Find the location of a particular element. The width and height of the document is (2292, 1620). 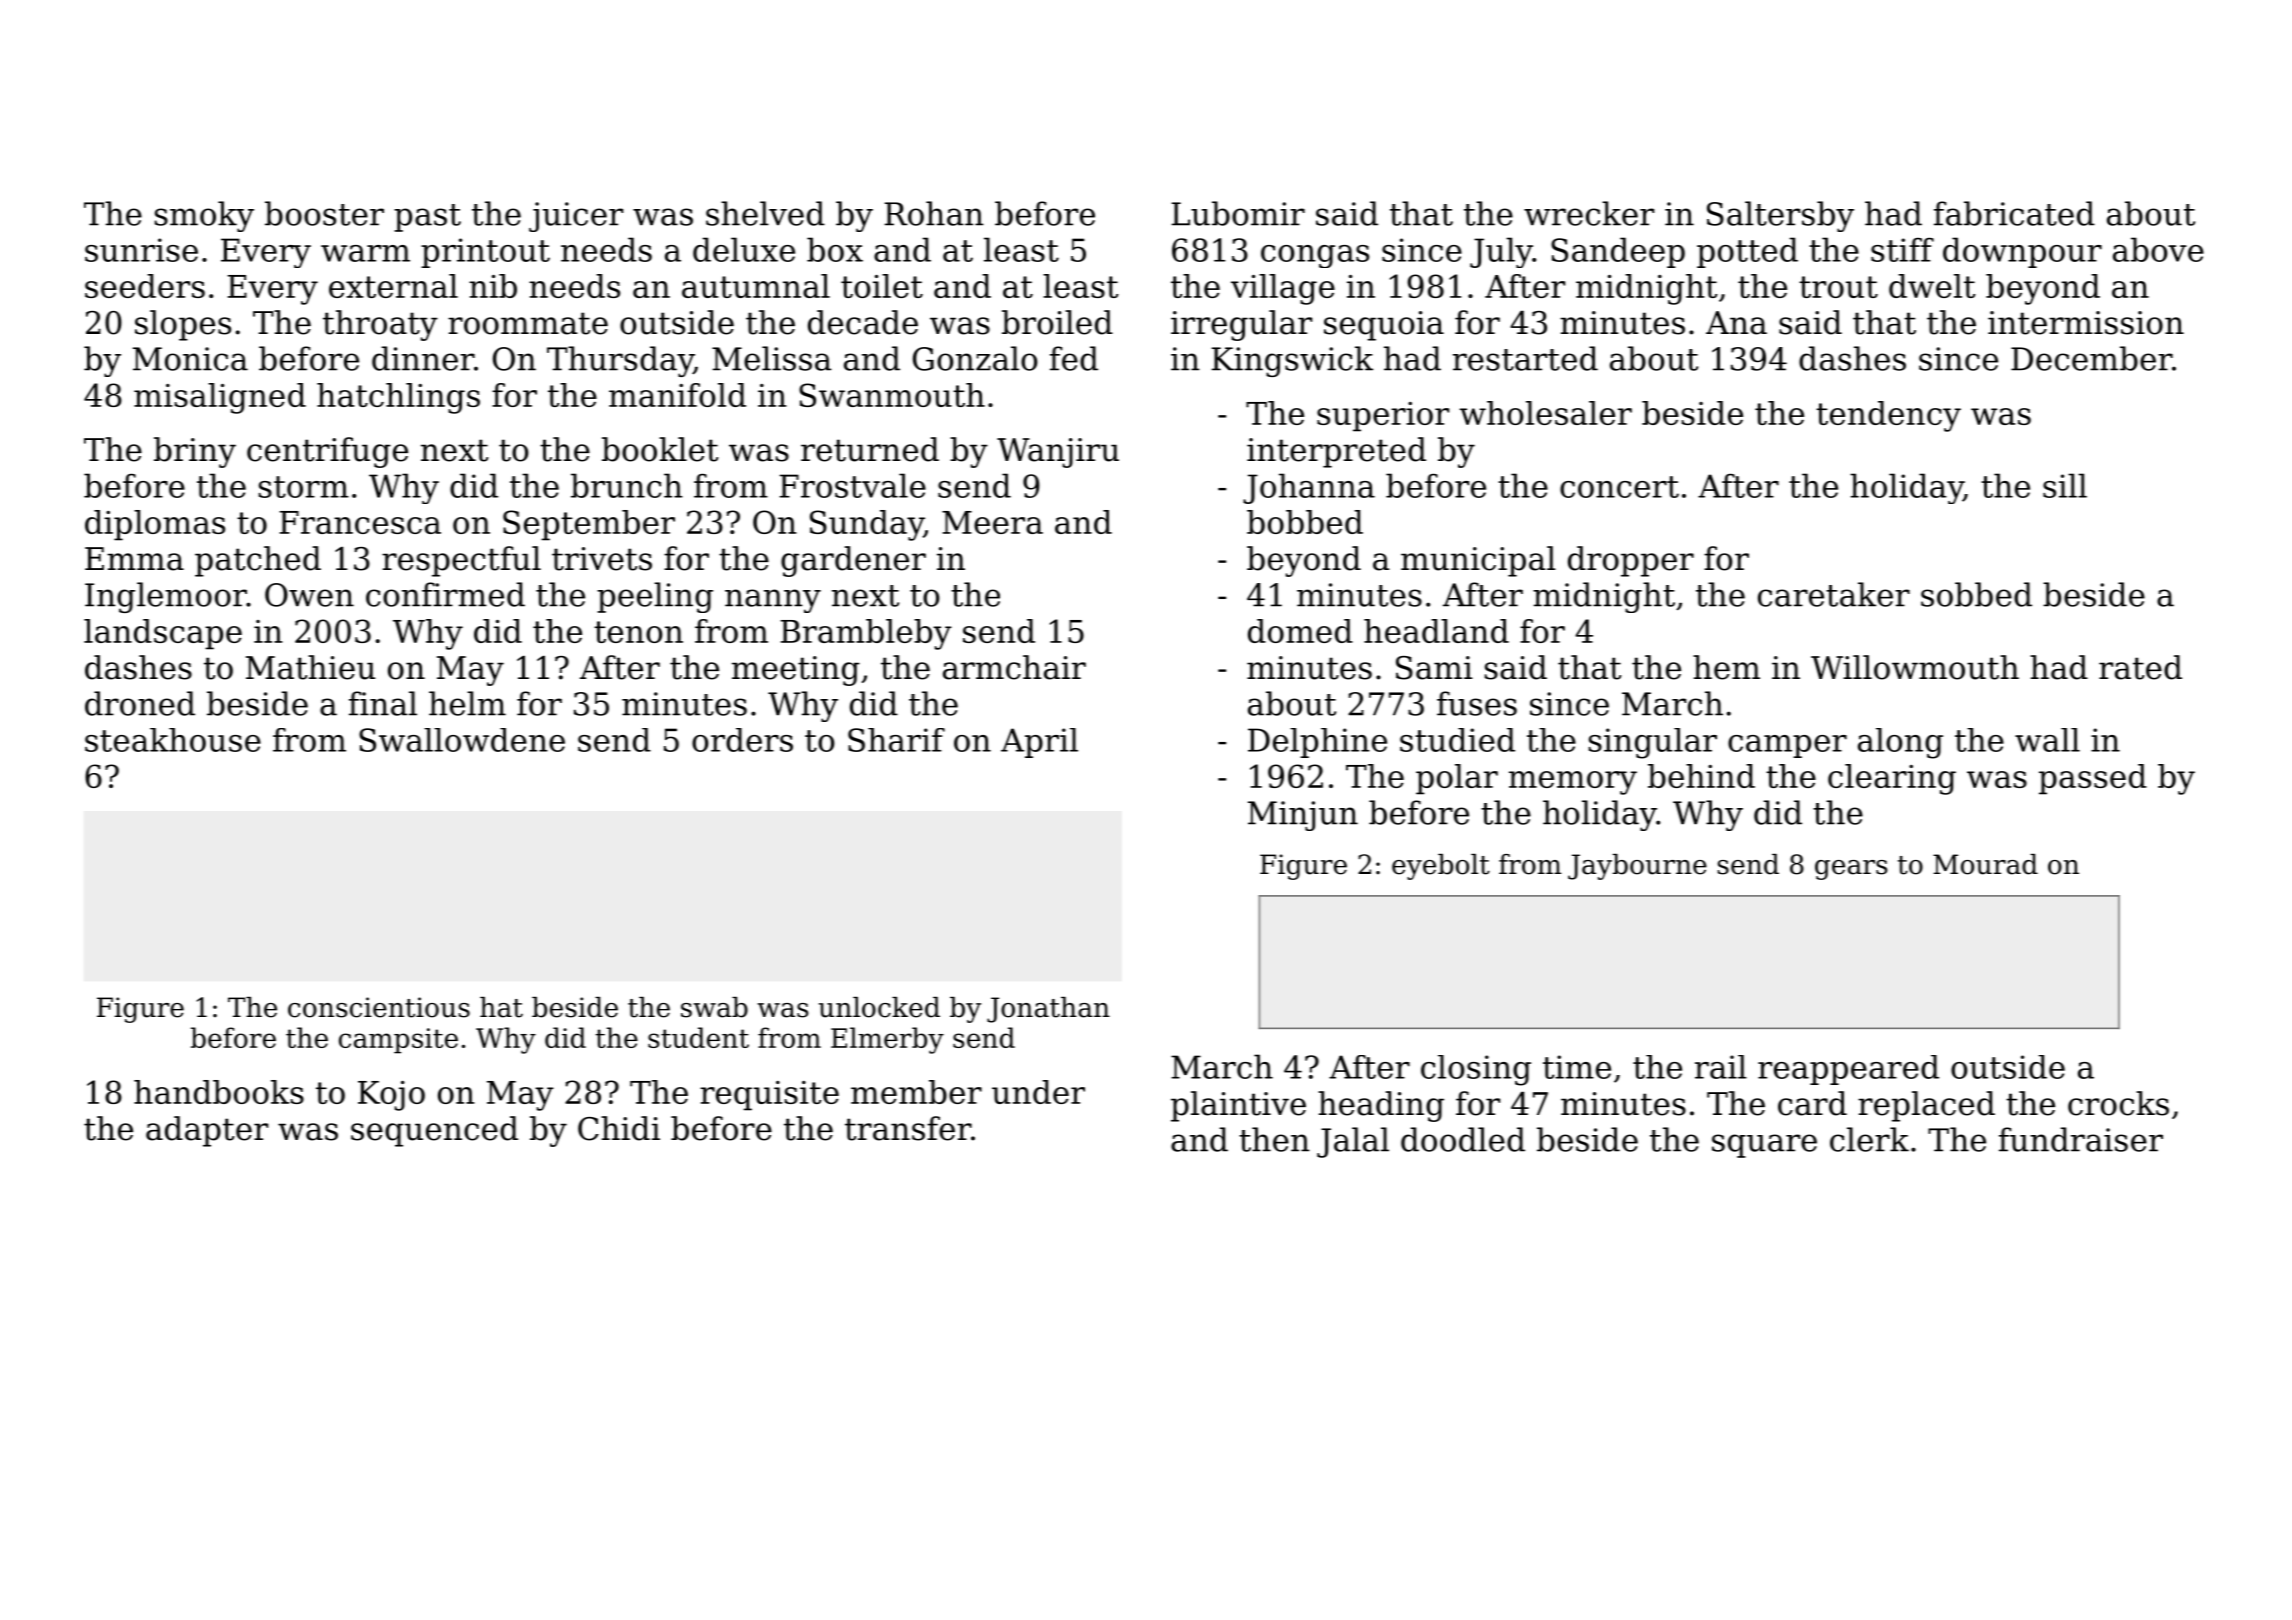

centrifuge is located at coordinates (327, 452).
